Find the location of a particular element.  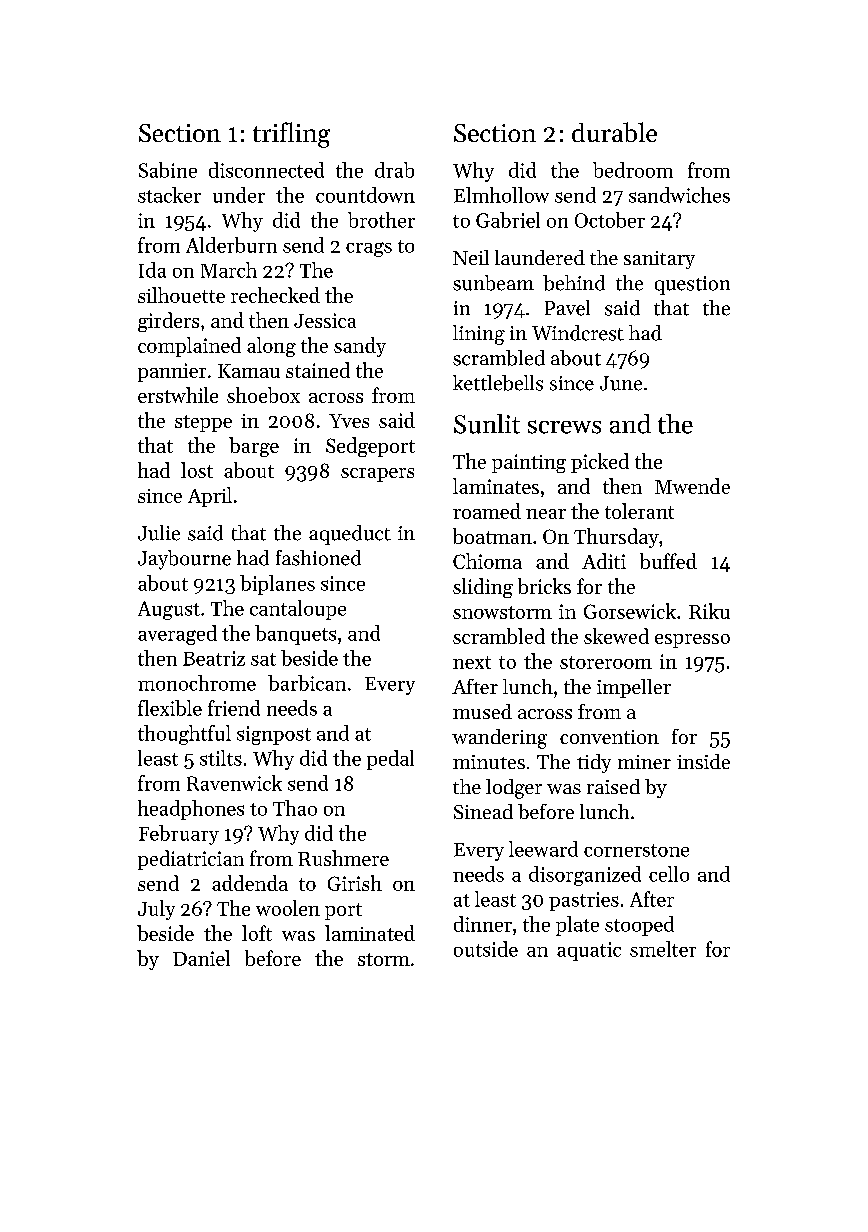

Beatriz is located at coordinates (214, 658).
